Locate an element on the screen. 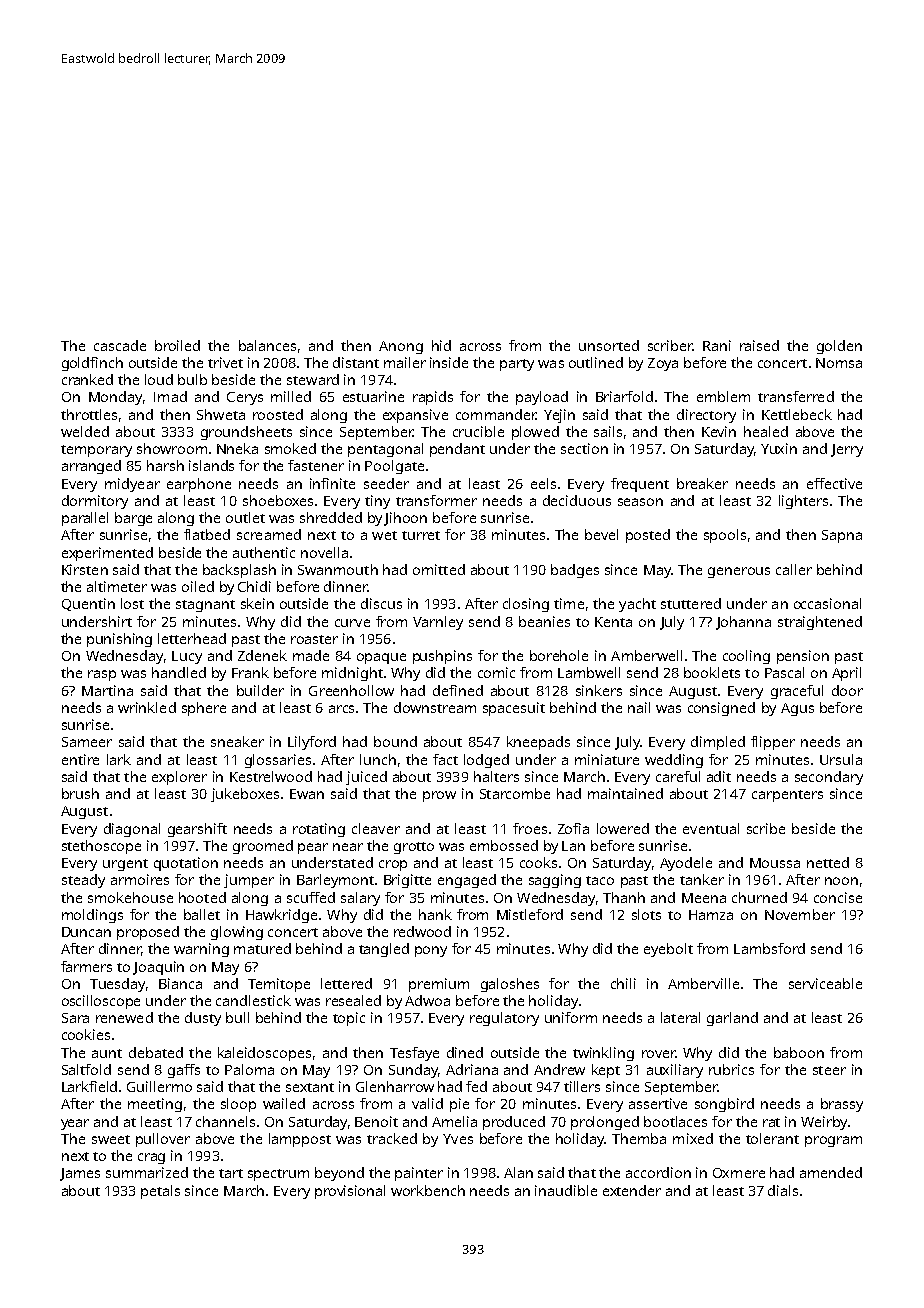  Joaquin is located at coordinates (158, 968).
